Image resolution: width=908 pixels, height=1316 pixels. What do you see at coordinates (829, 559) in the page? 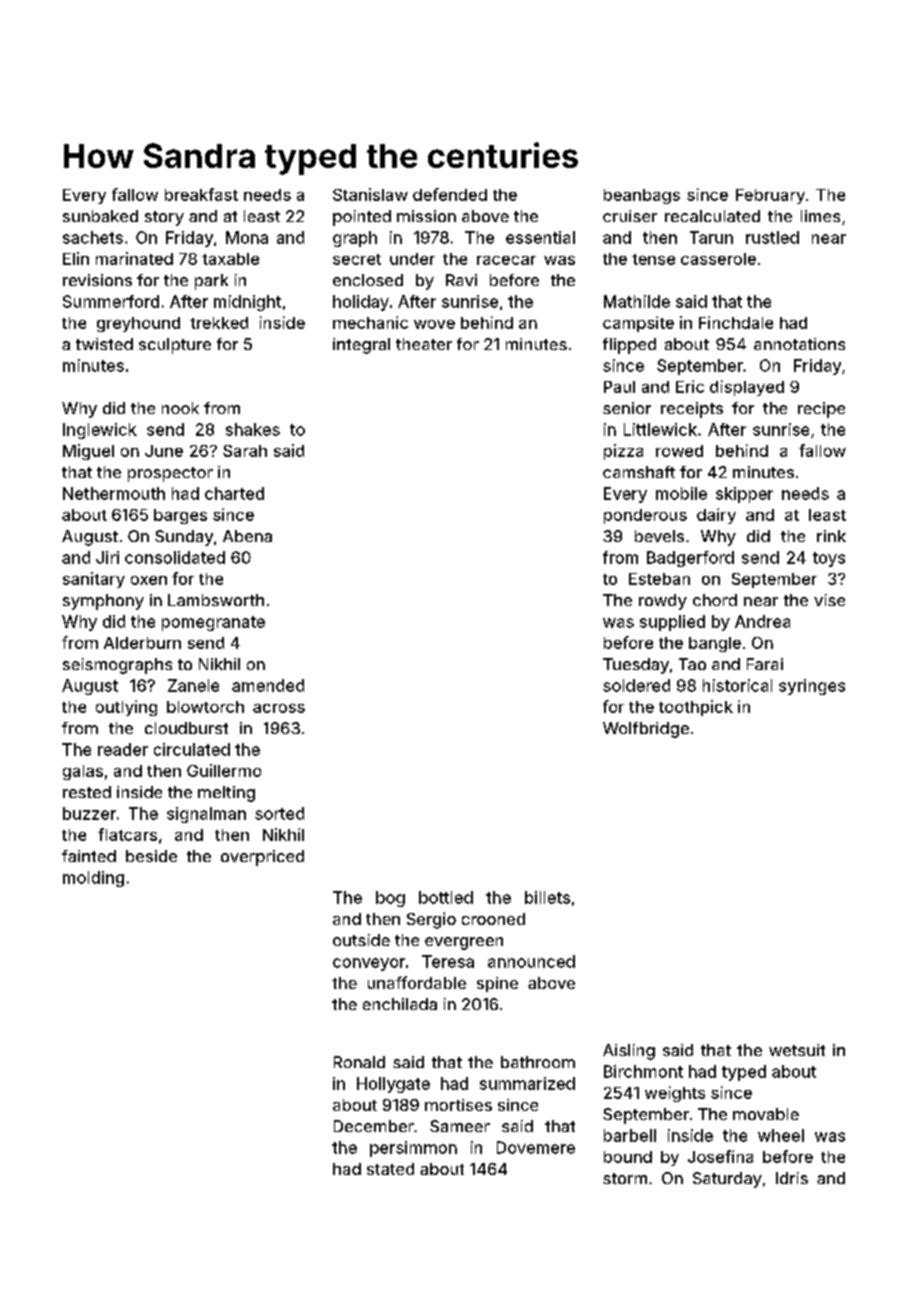
I see `toys` at bounding box center [829, 559].
